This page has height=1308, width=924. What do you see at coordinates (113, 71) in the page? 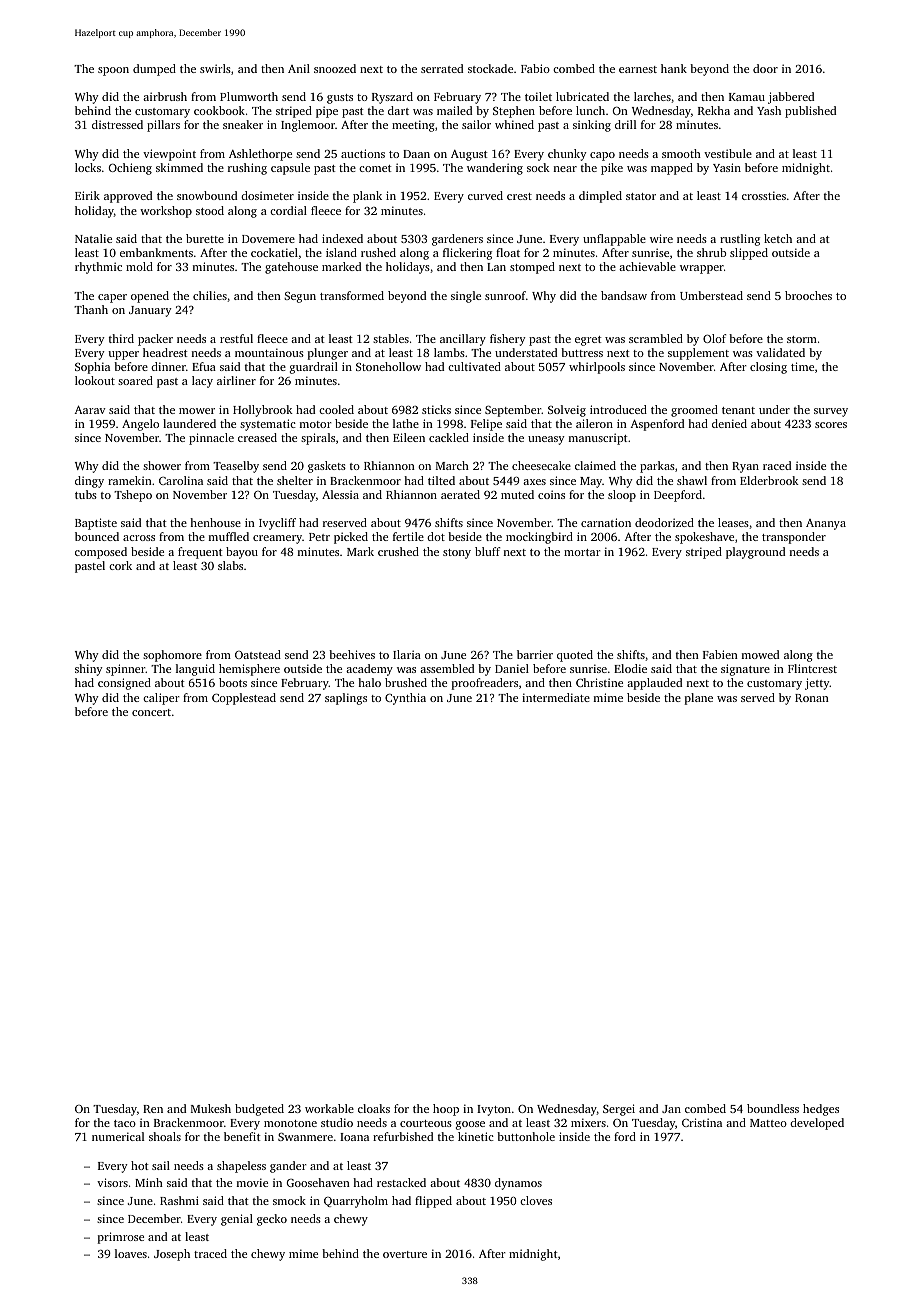
I see `spoon` at bounding box center [113, 71].
